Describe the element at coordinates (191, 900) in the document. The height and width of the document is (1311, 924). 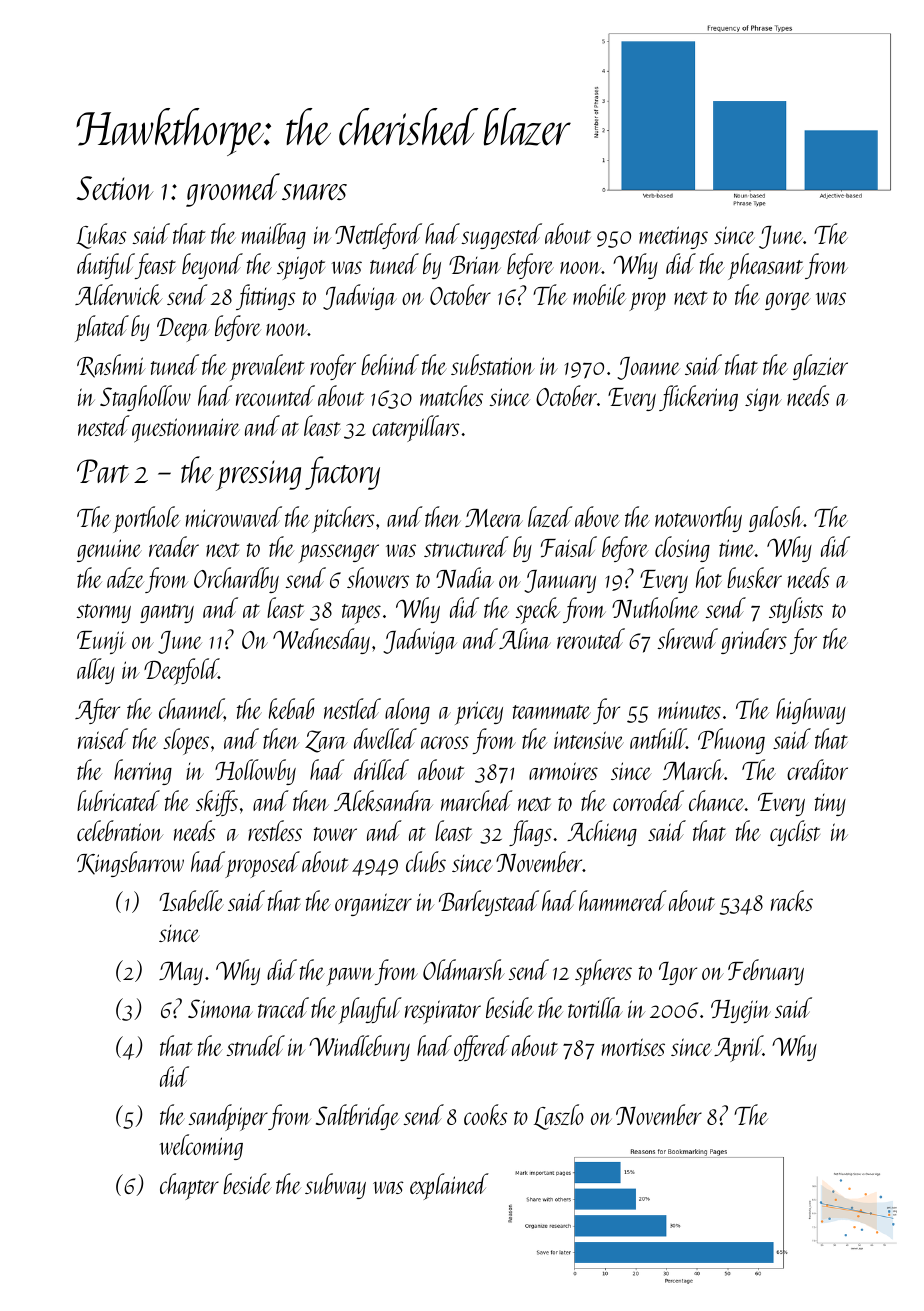
I see `Isabelle` at that location.
